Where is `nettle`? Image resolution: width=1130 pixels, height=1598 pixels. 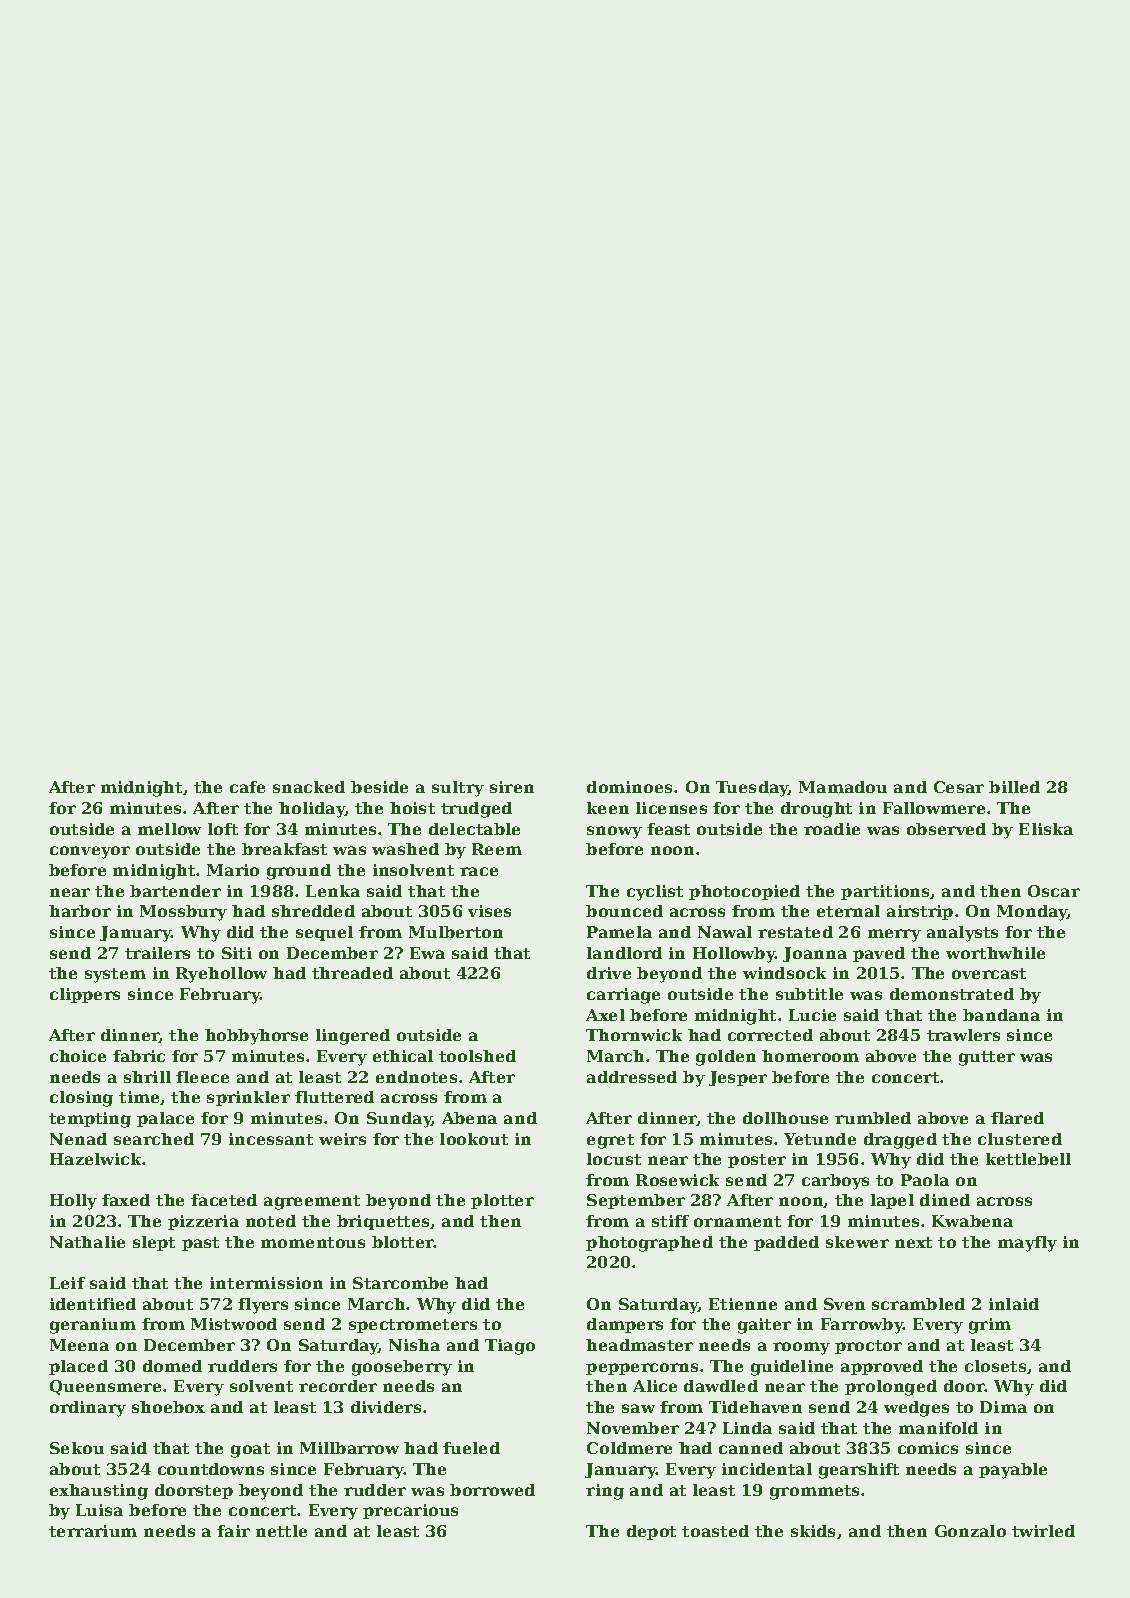 nettle is located at coordinates (281, 1531).
